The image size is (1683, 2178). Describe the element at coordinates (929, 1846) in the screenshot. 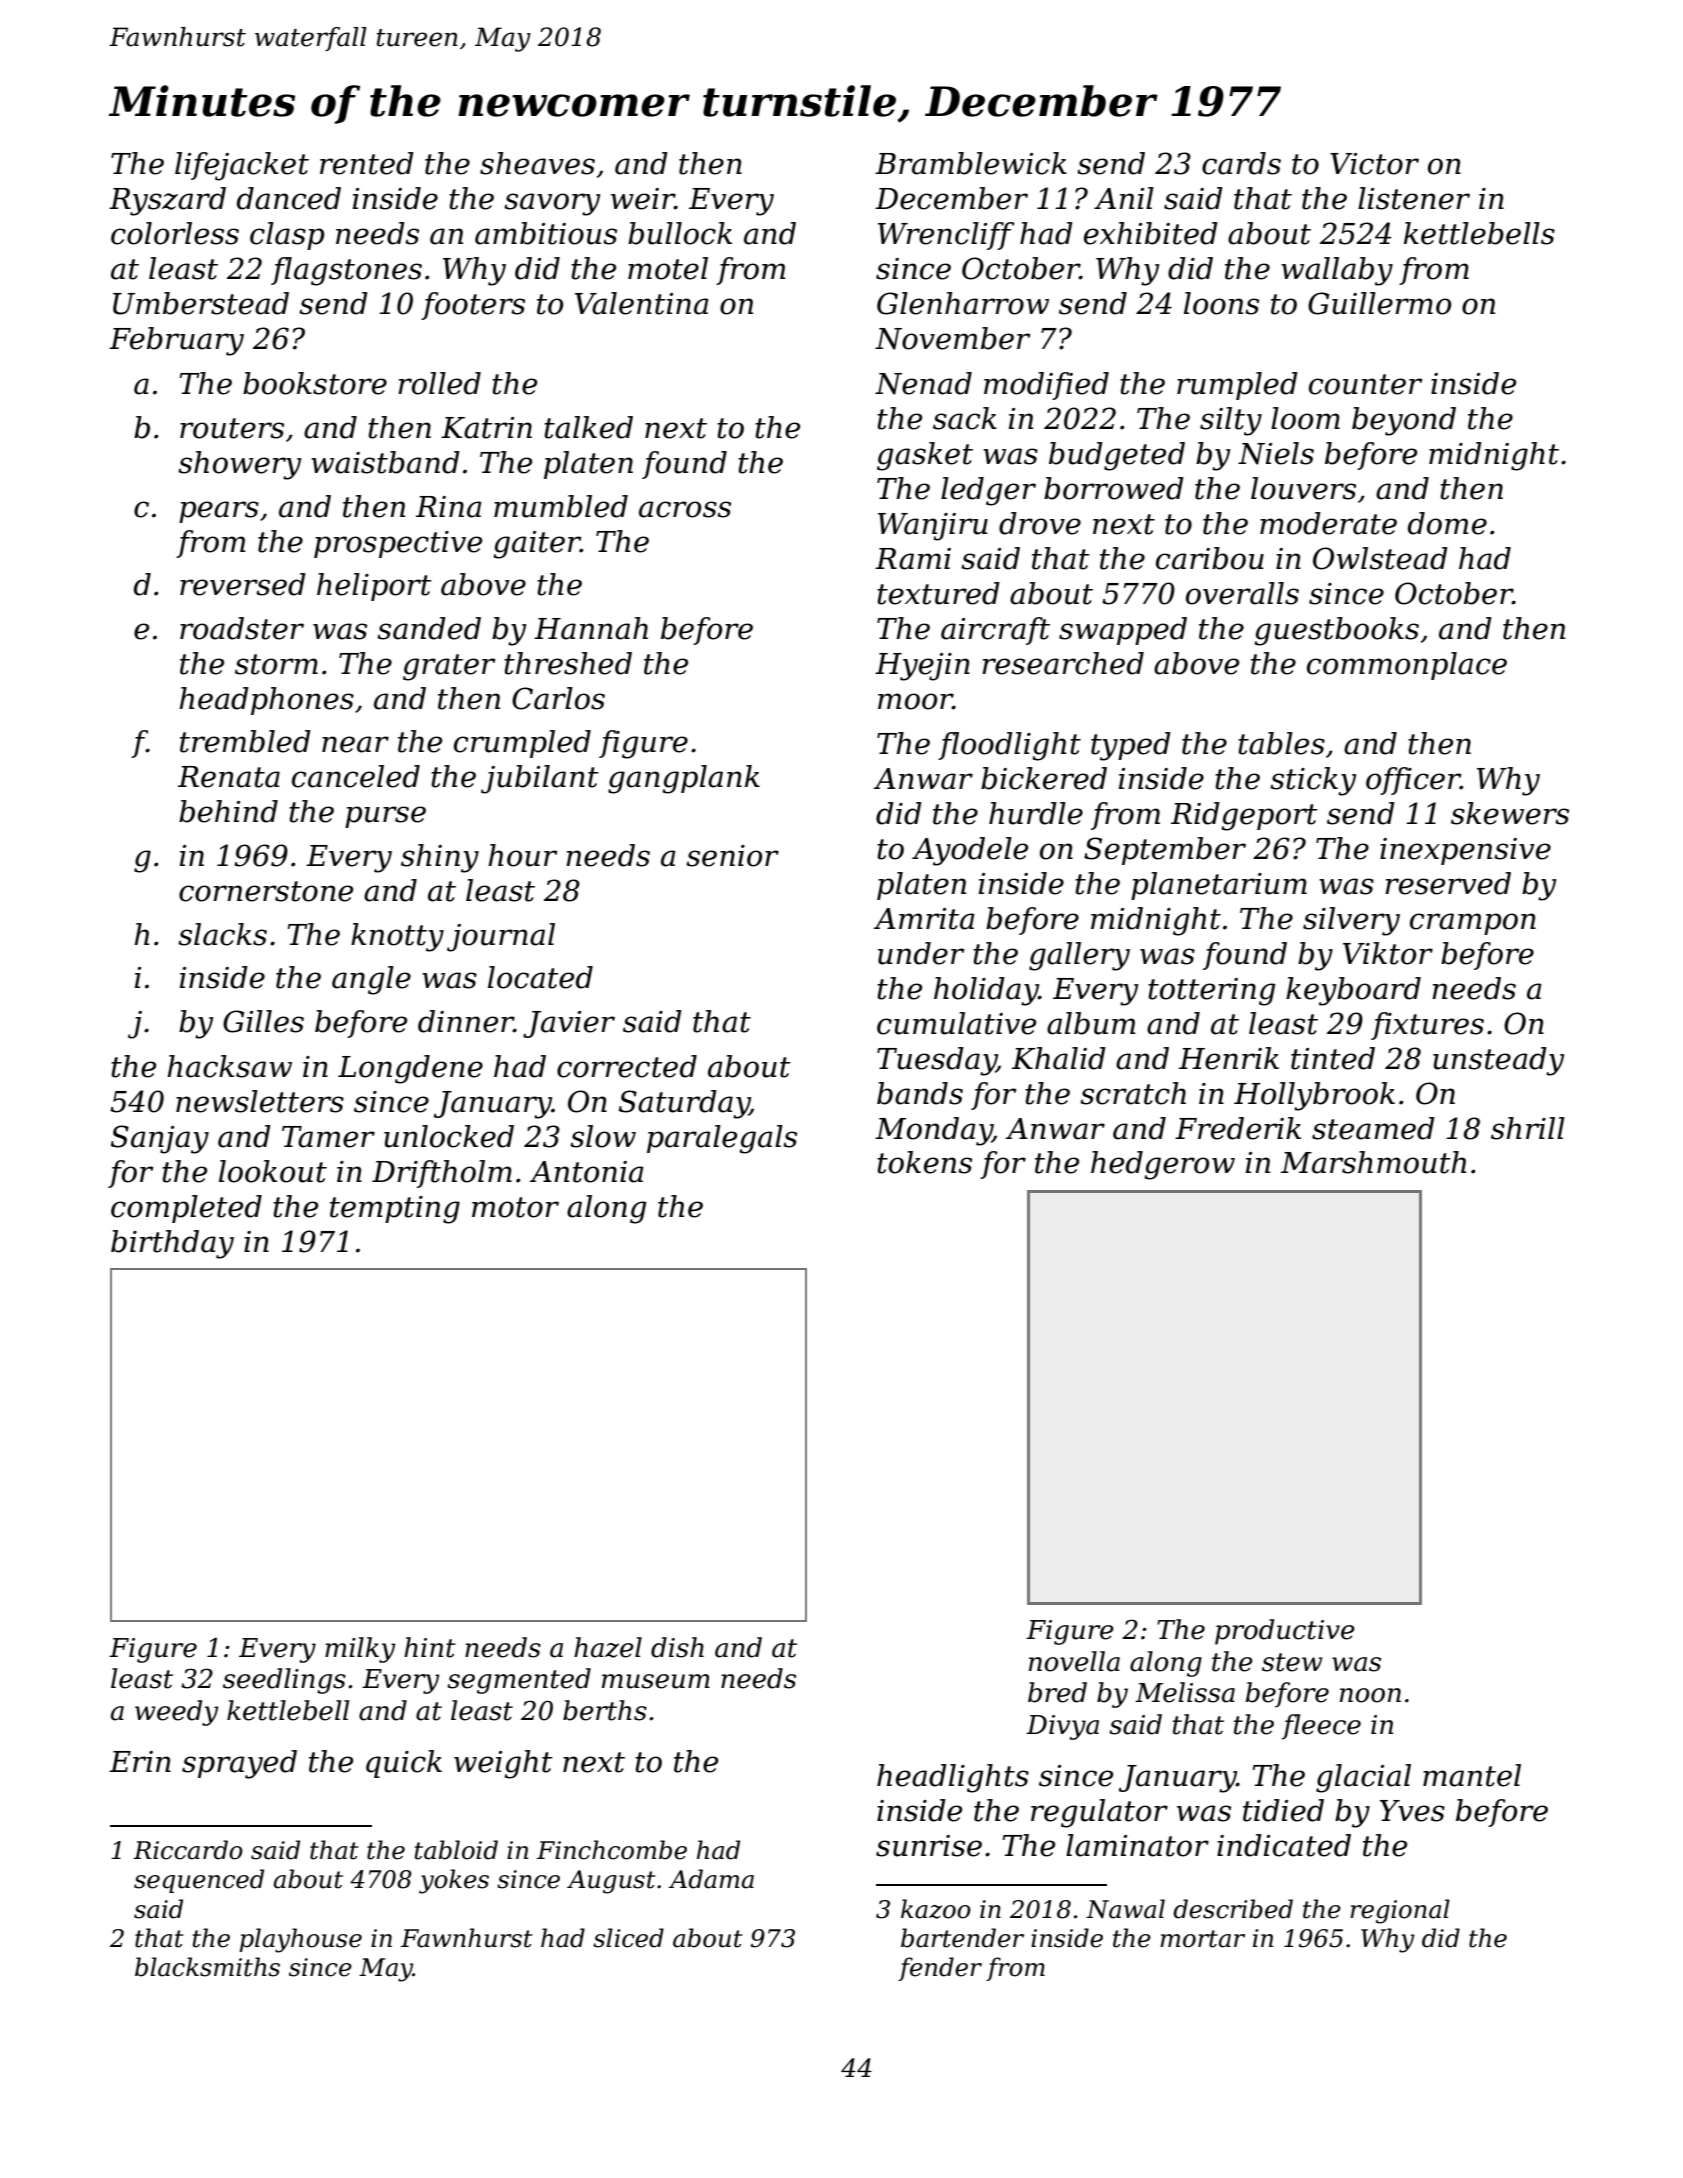

I see `sunrise` at that location.
